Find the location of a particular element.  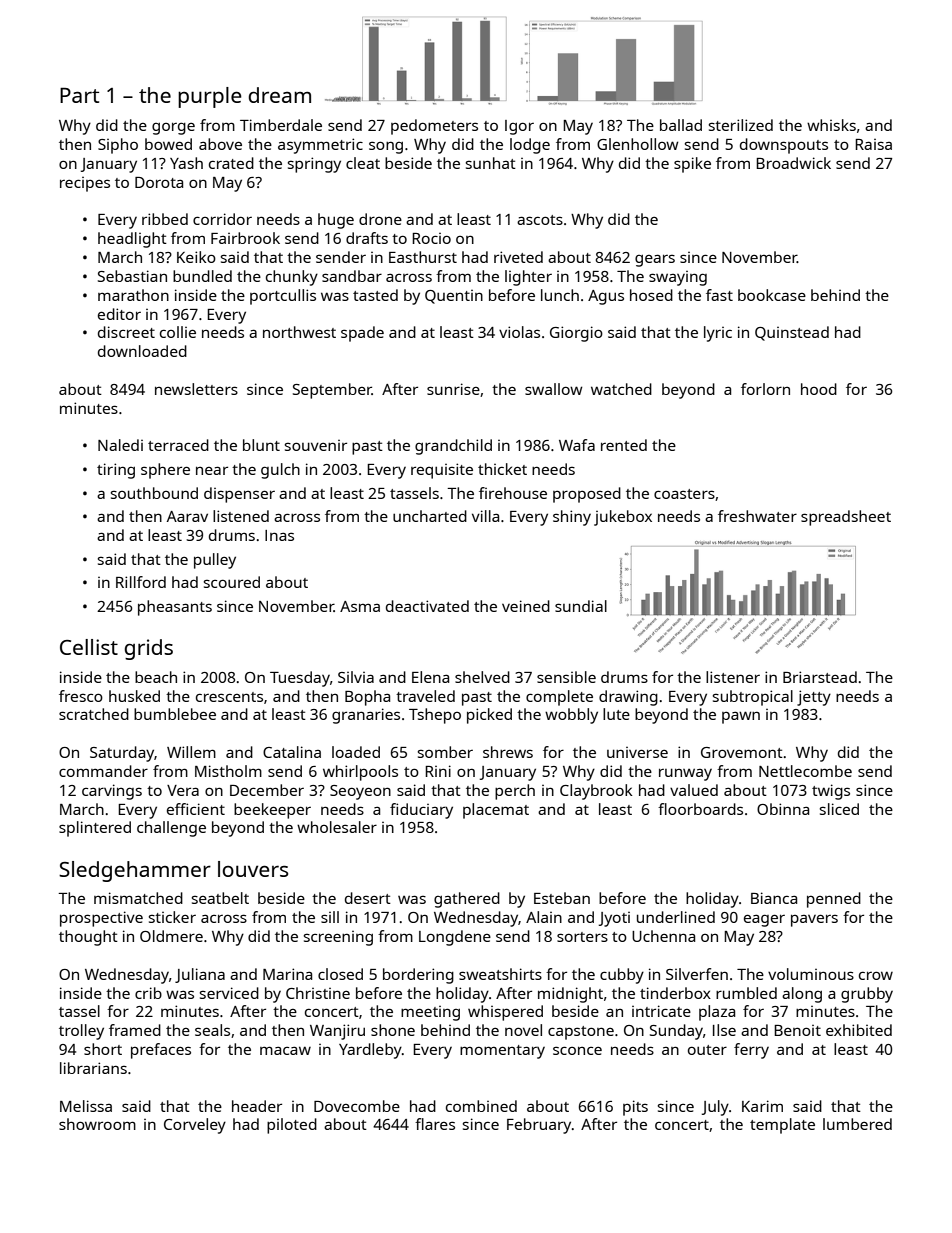

rented is located at coordinates (624, 445).
